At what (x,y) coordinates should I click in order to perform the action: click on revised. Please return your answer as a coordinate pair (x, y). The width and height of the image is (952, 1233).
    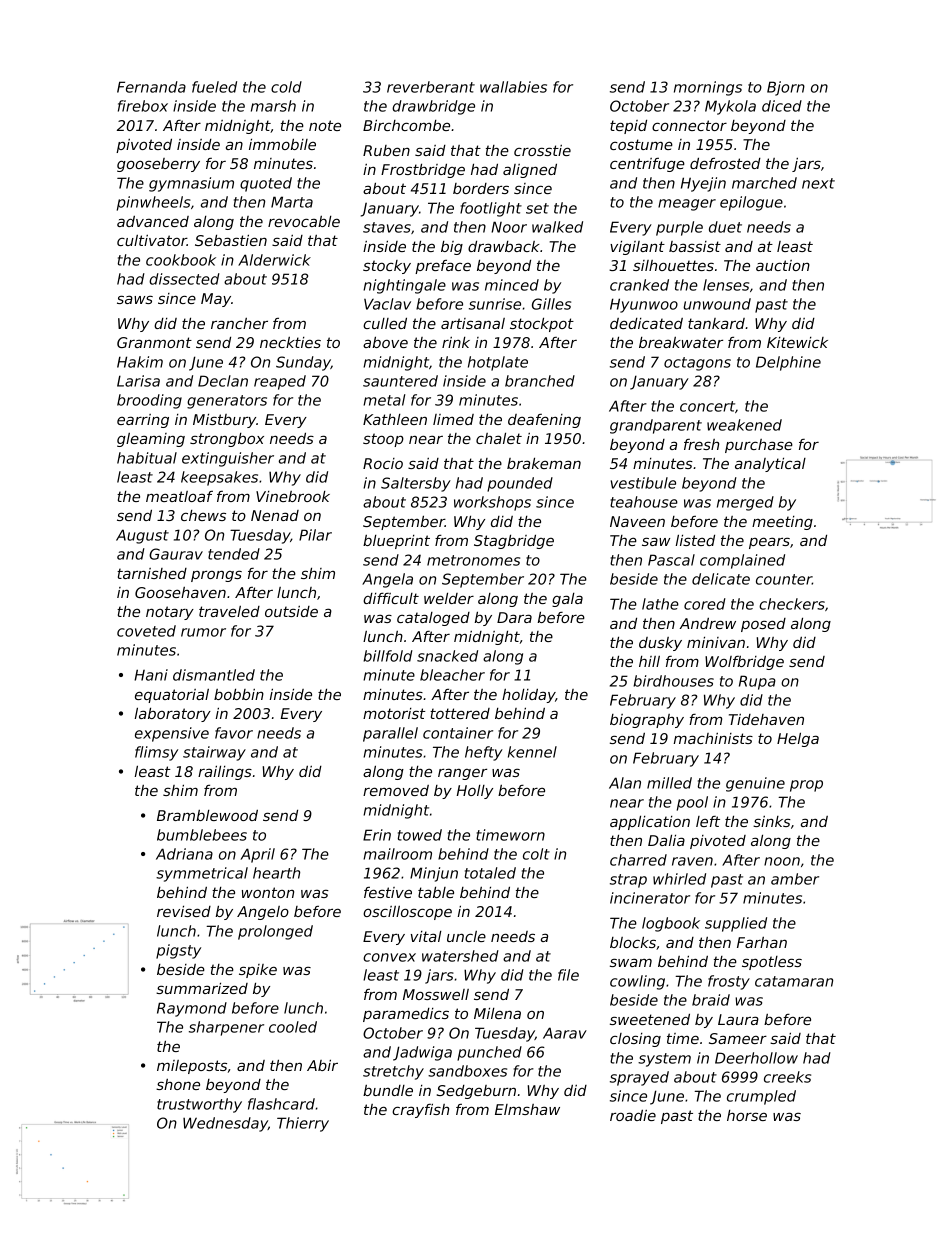
    Looking at the image, I should click on (184, 911).
